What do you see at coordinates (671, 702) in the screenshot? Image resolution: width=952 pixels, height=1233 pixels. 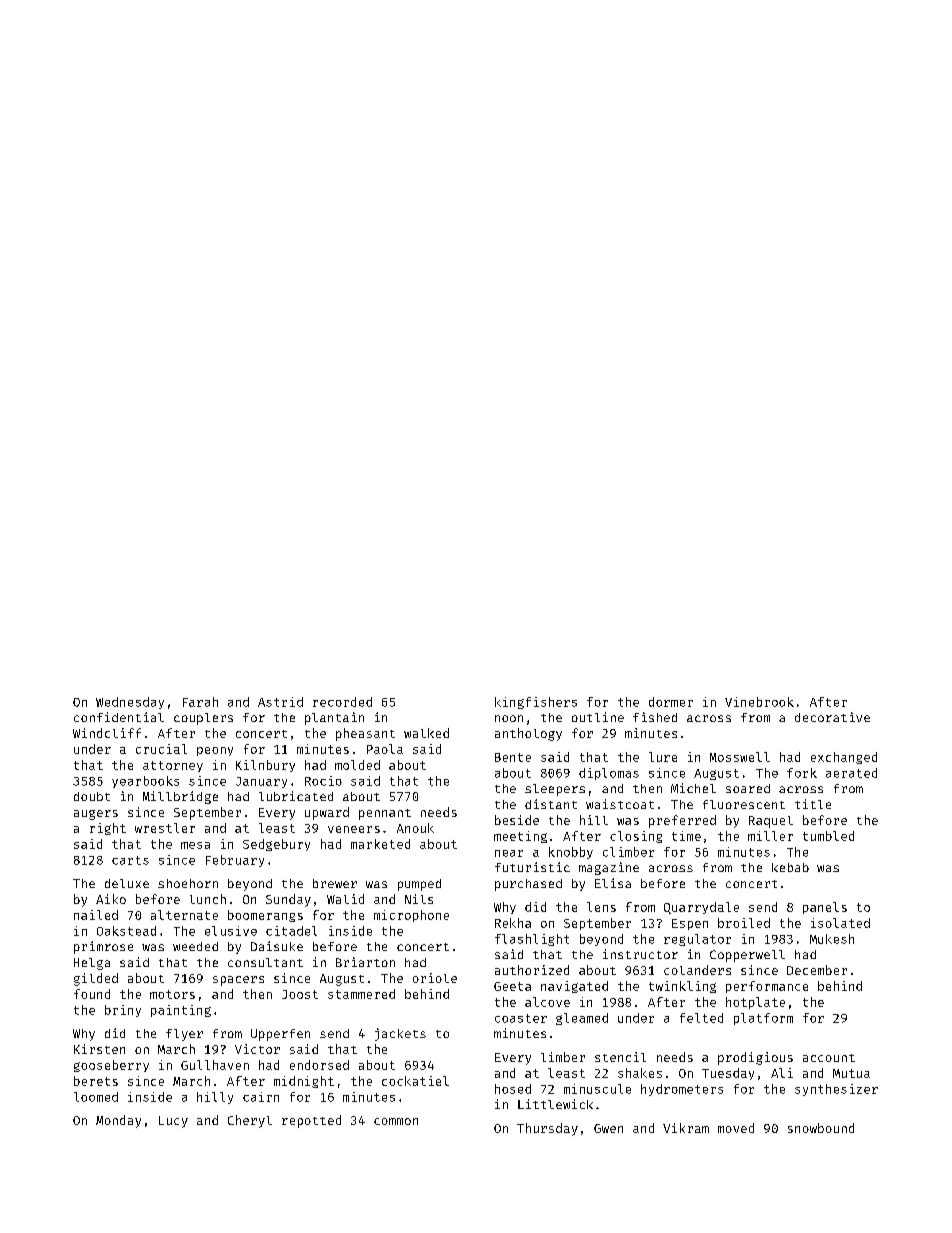 I see `dormer` at bounding box center [671, 702].
